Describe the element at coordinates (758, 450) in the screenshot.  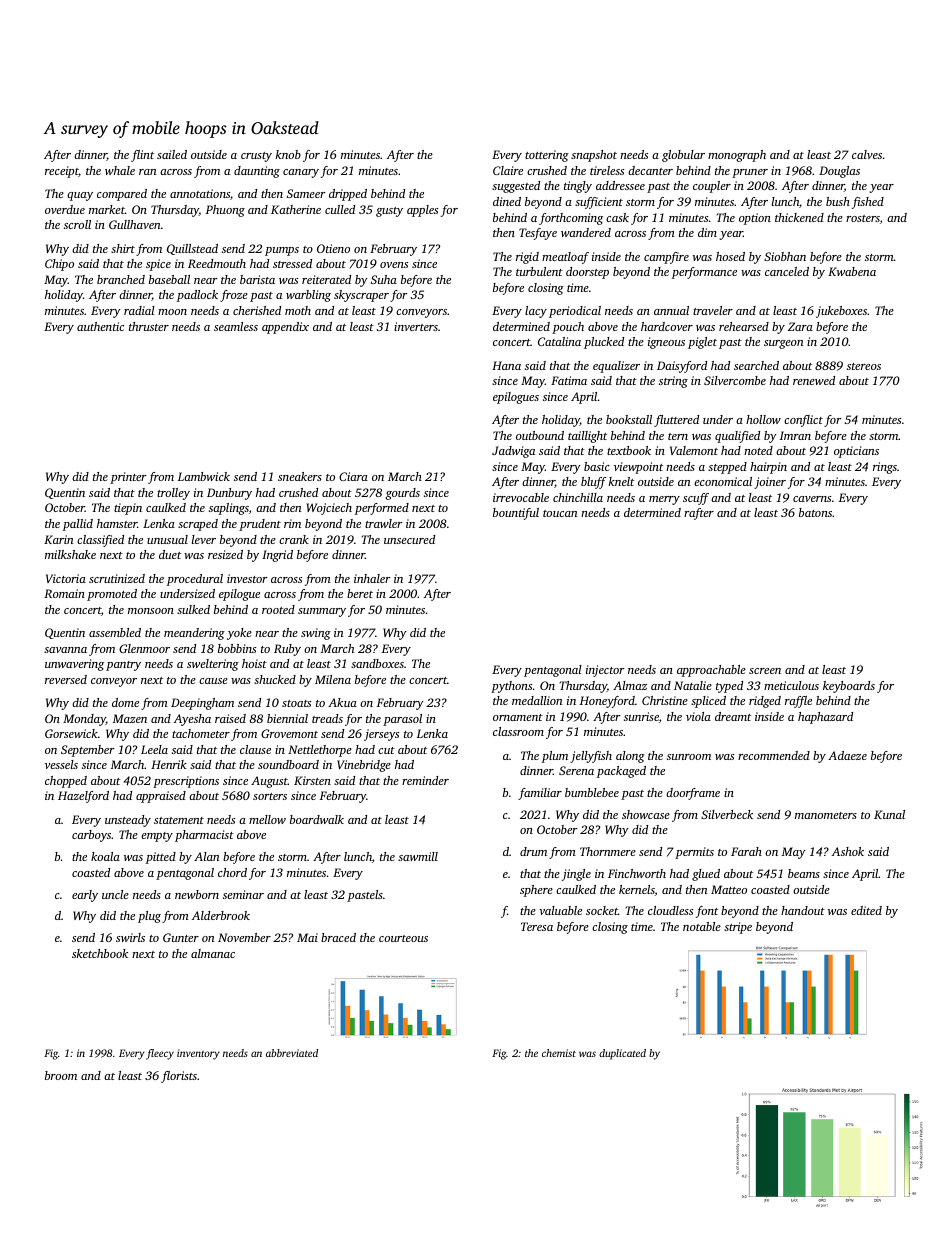
I see `noted` at that location.
